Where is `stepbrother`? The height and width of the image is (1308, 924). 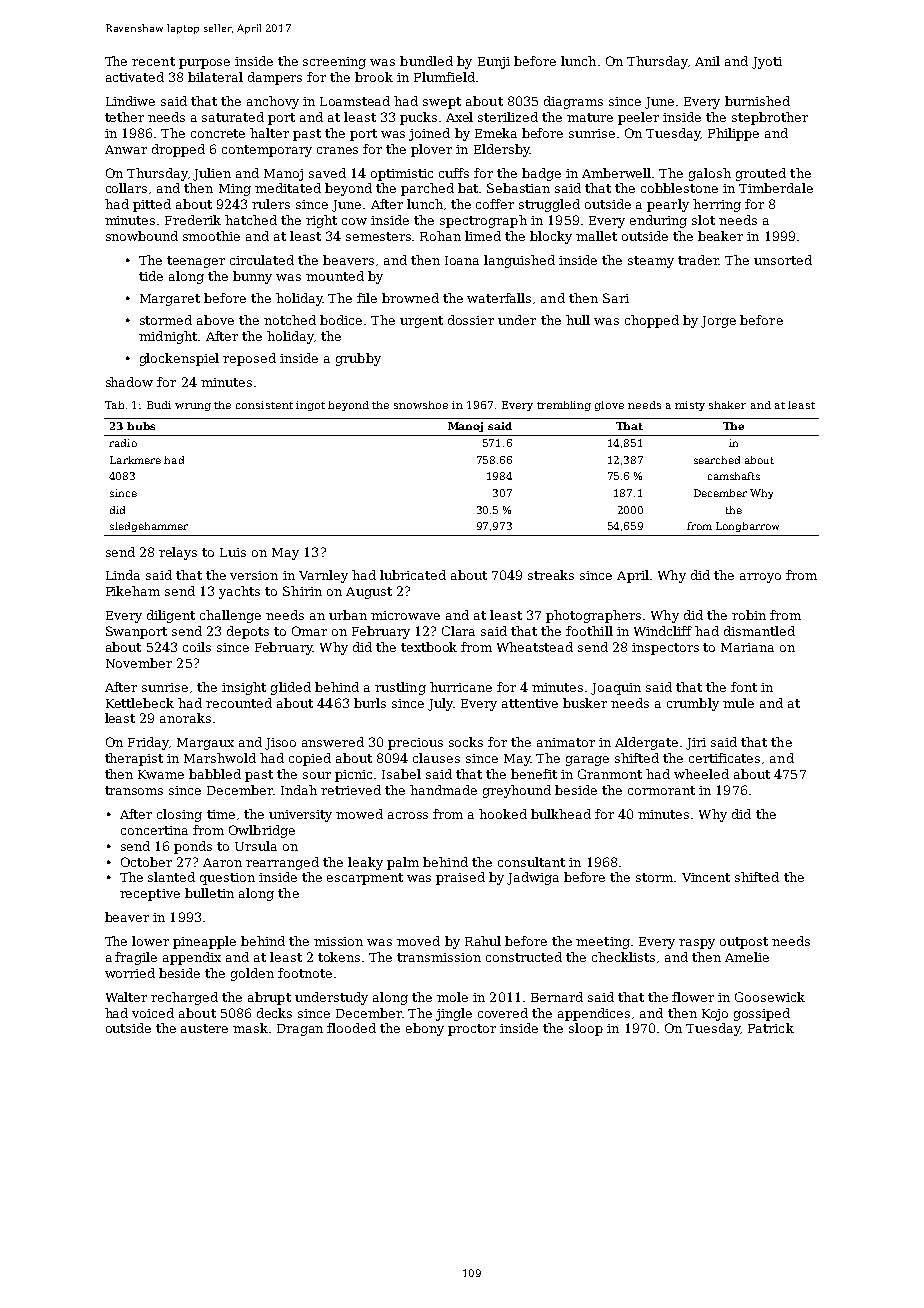 stepbrother is located at coordinates (770, 118).
